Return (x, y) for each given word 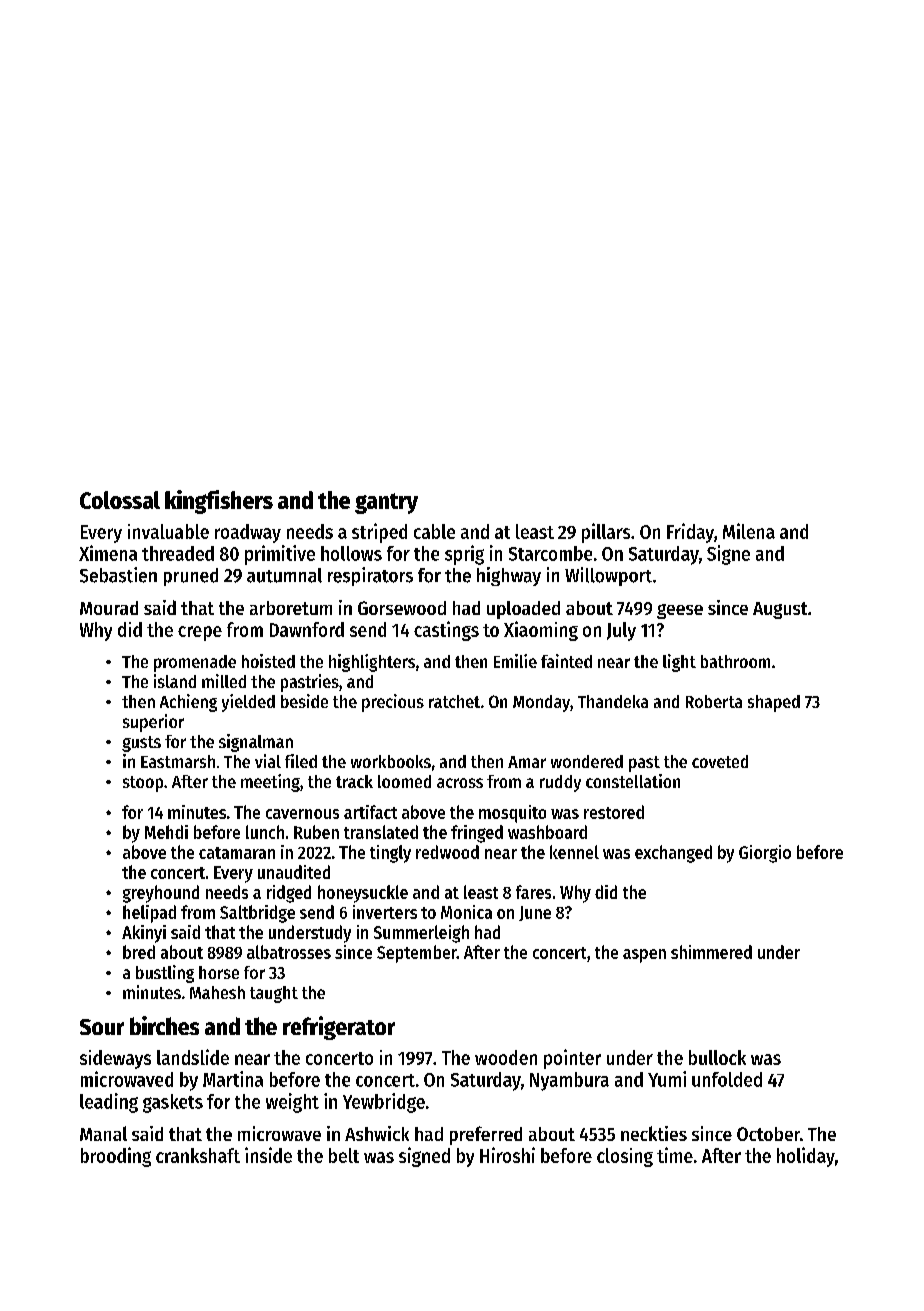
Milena (749, 531)
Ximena (108, 553)
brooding (116, 1157)
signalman (256, 743)
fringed (477, 834)
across (460, 783)
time (675, 1155)
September (417, 954)
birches (164, 1025)
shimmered (711, 952)
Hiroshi (507, 1155)
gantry (386, 503)
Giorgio (765, 854)
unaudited (294, 872)
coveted (720, 761)
